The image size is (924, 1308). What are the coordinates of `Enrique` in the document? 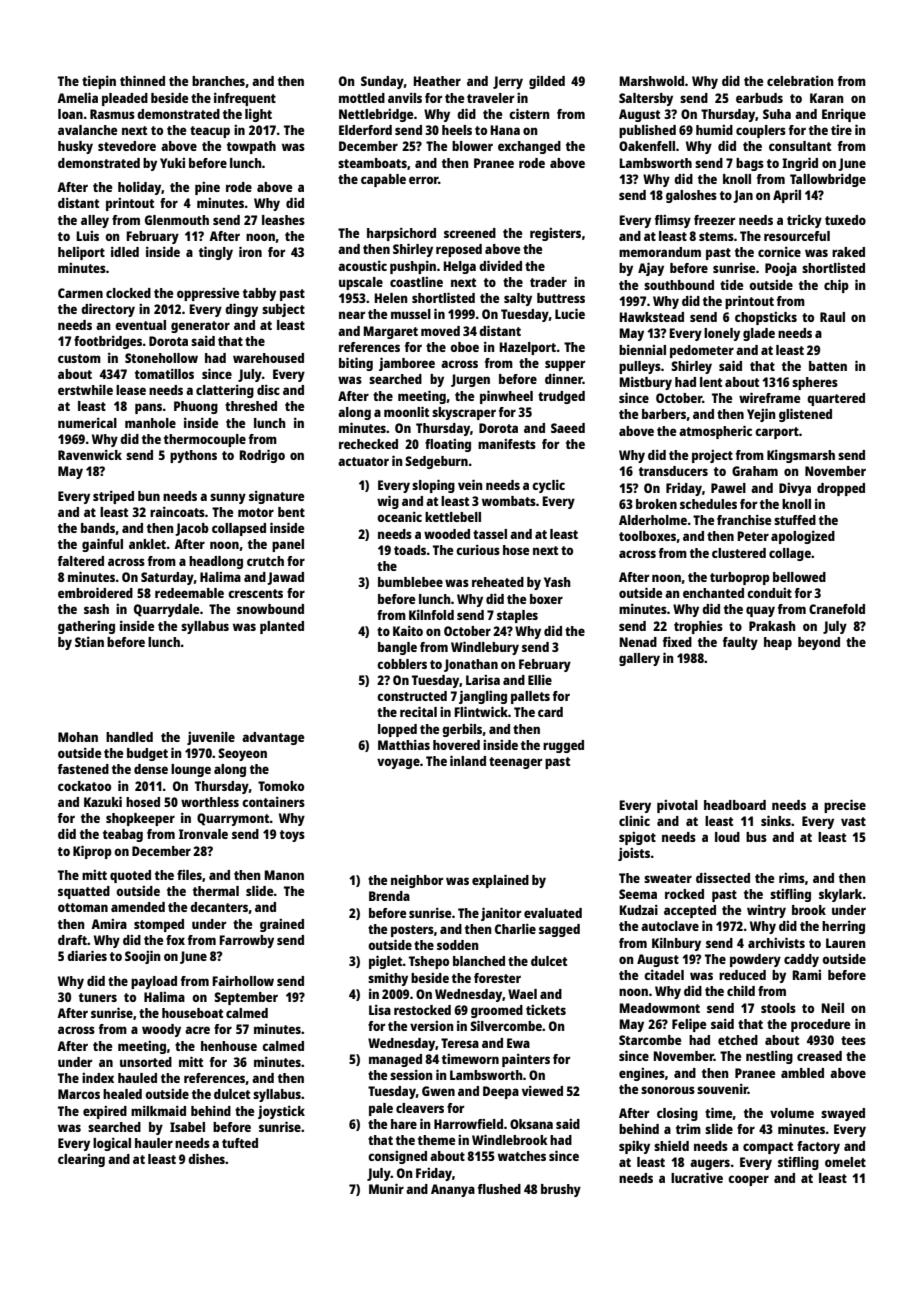 It's located at (844, 115).
